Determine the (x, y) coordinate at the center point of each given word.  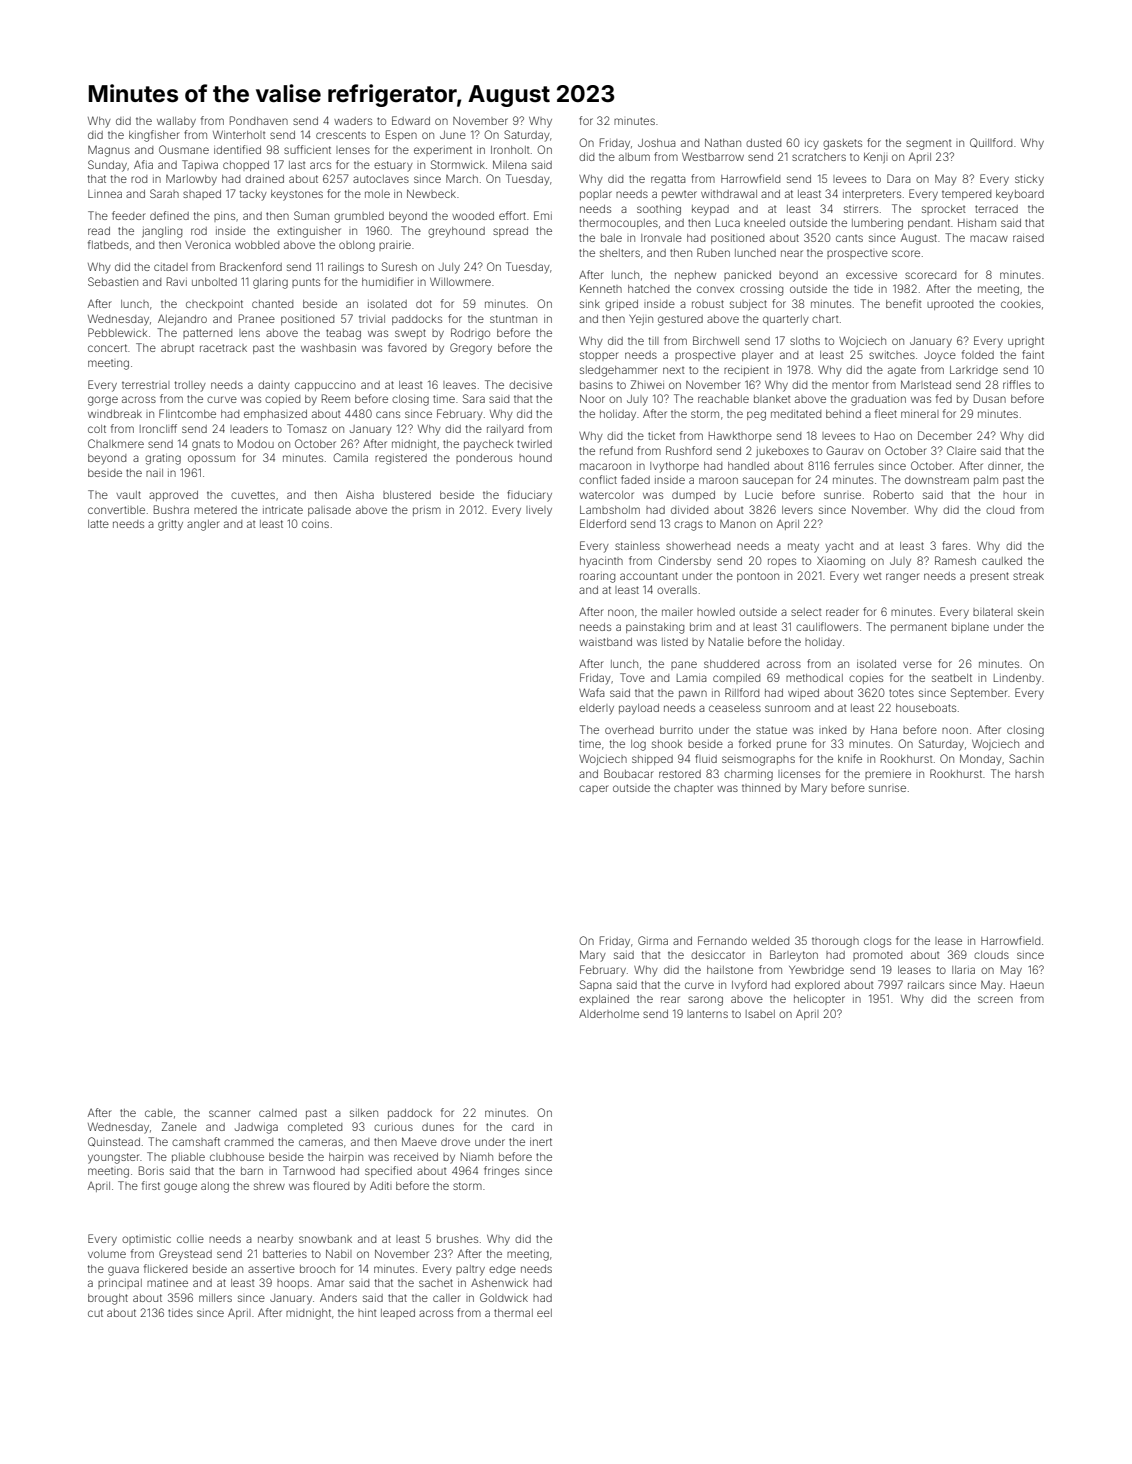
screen (995, 999)
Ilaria (963, 970)
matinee (167, 1283)
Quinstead (114, 1142)
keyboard (1020, 195)
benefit (903, 303)
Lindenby (1017, 679)
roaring (597, 578)
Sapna (596, 985)
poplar (596, 195)
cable (159, 1113)
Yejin (641, 320)
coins (315, 524)
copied (282, 400)
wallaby (176, 122)
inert (541, 1142)
